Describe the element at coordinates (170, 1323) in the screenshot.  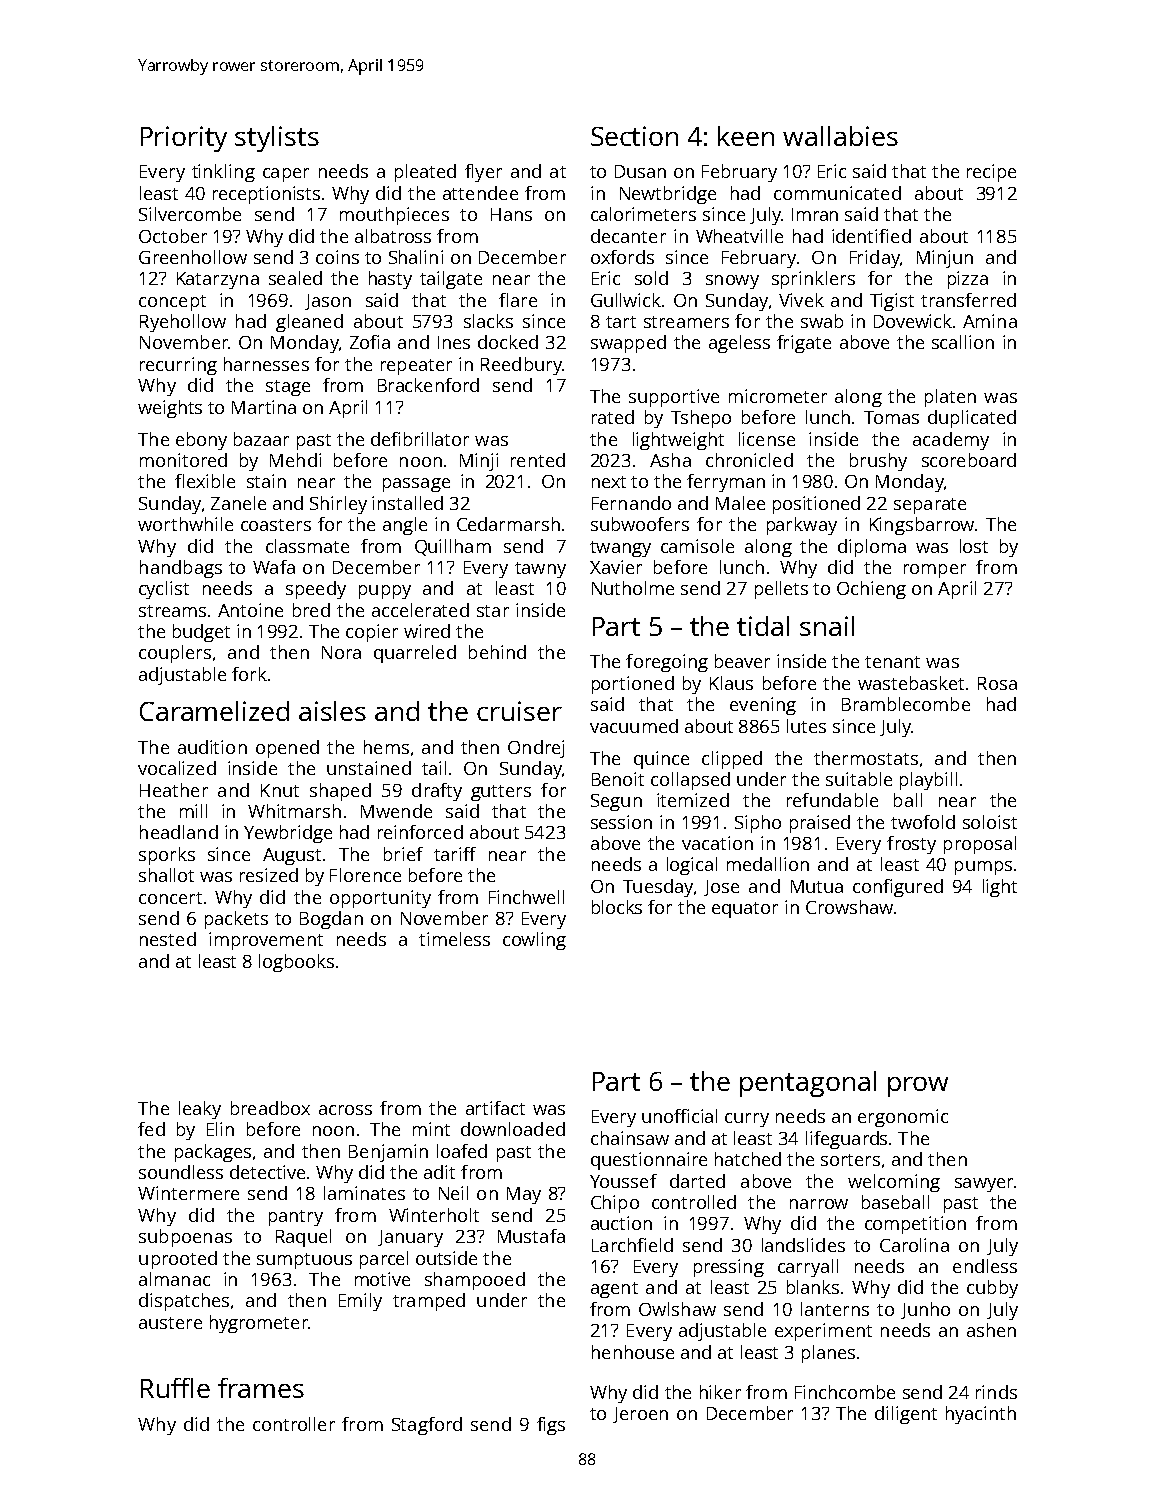
I see `austere` at that location.
